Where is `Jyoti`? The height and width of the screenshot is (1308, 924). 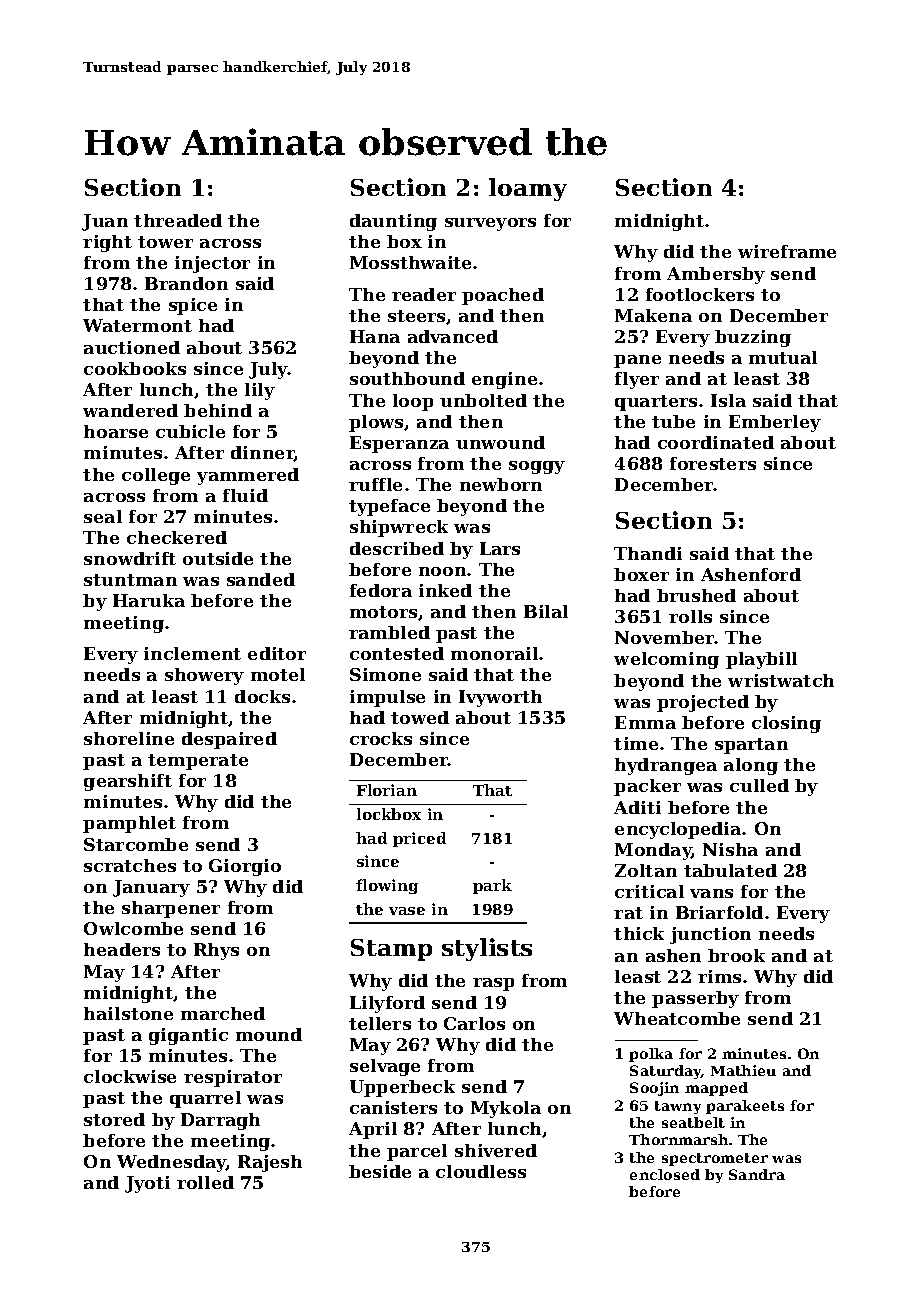
Jyoti is located at coordinates (147, 1184).
